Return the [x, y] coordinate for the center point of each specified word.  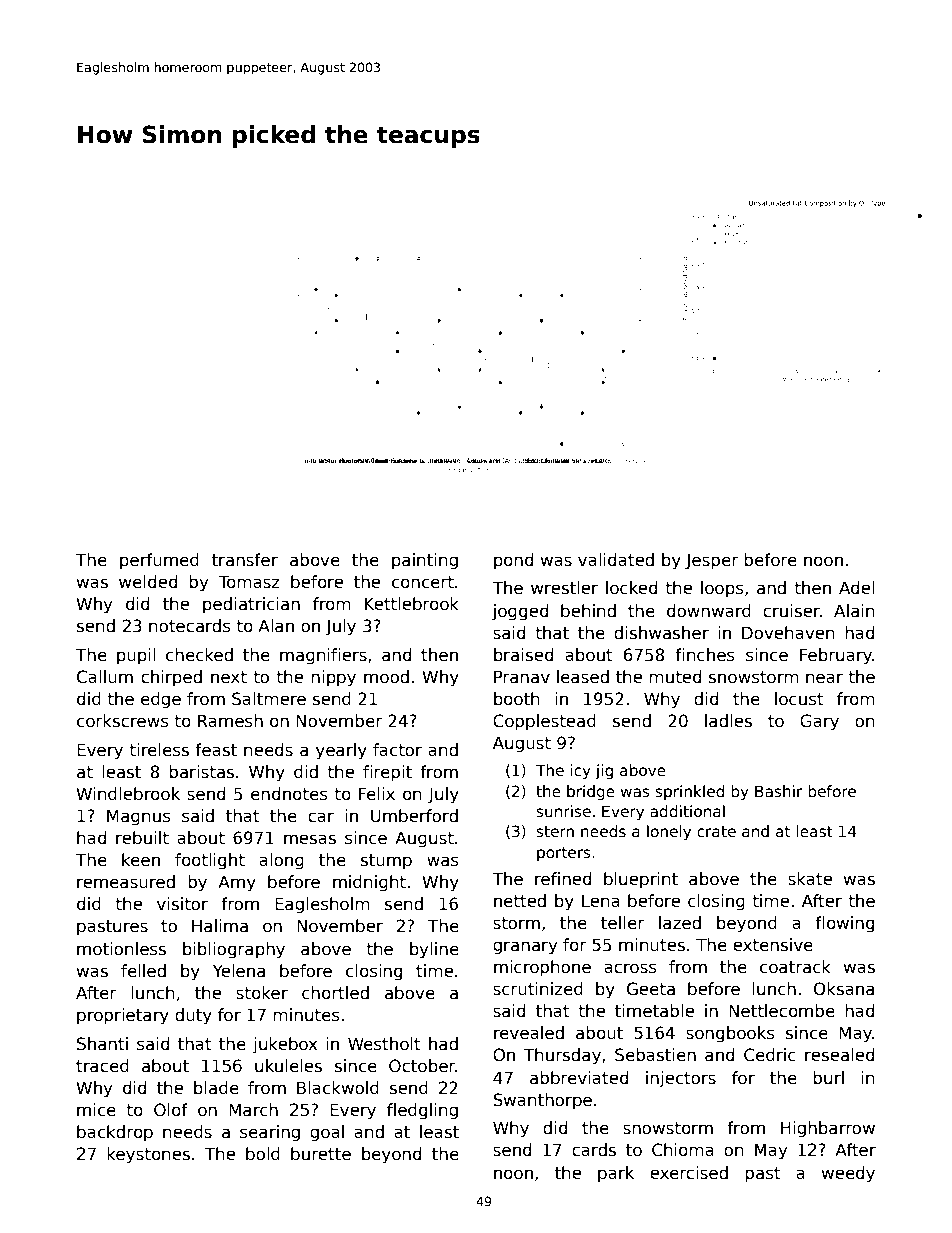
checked [199, 655]
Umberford [414, 816]
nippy [333, 678]
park [616, 1174]
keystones [148, 1155]
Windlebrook [128, 794]
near [824, 678]
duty [193, 1016]
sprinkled [690, 792]
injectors [681, 1079]
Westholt [384, 1044]
